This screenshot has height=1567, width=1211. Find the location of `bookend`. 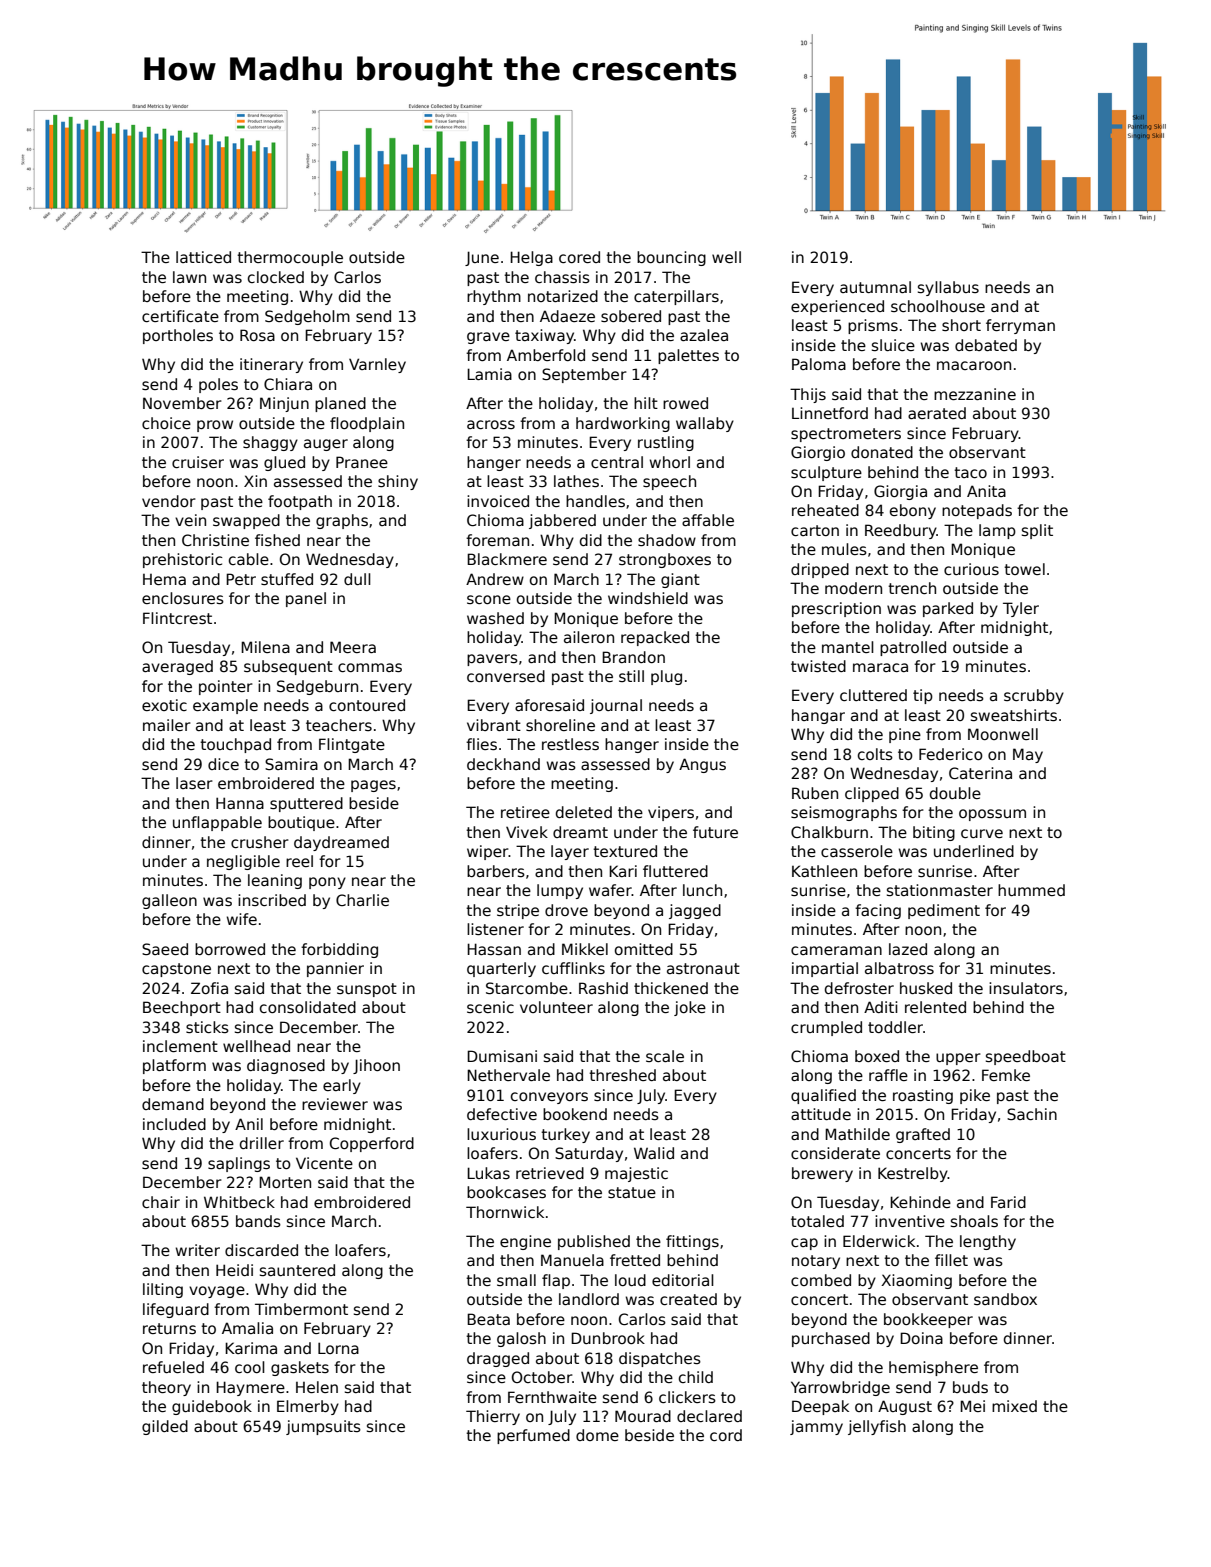

bookend is located at coordinates (575, 1114).
